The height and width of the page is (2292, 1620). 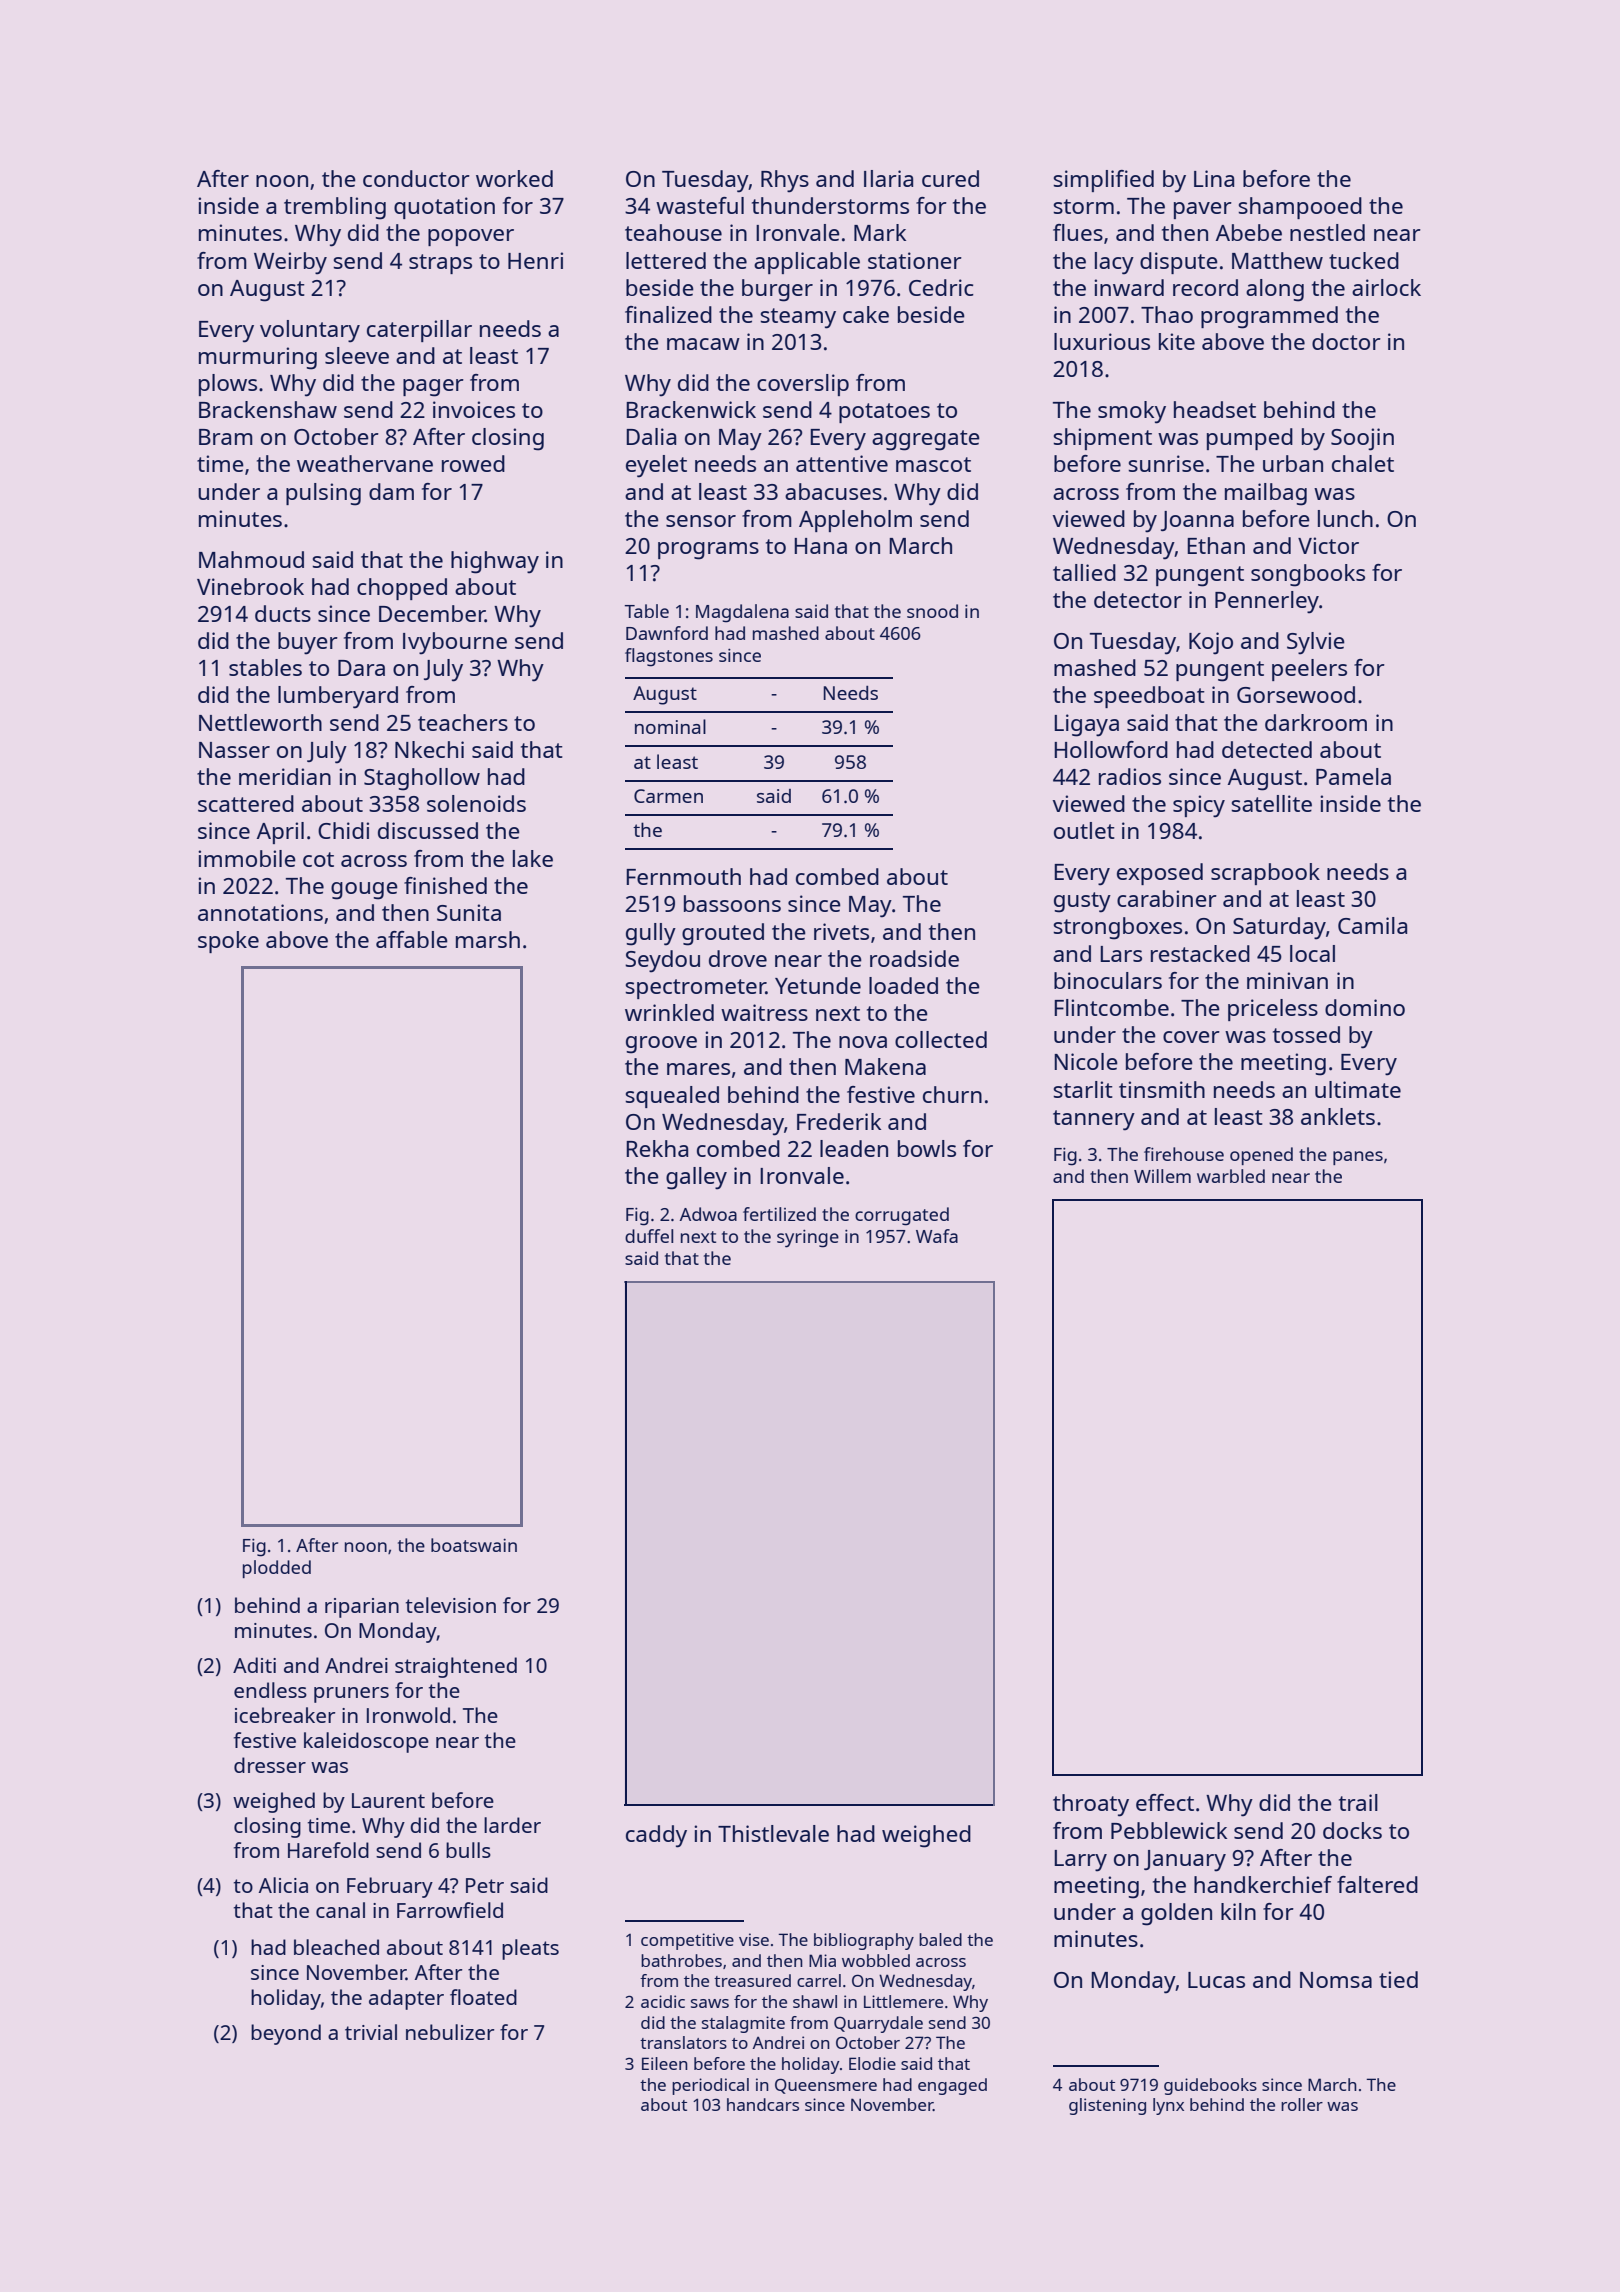 What do you see at coordinates (779, 1214) in the page?
I see `fertilized` at bounding box center [779, 1214].
